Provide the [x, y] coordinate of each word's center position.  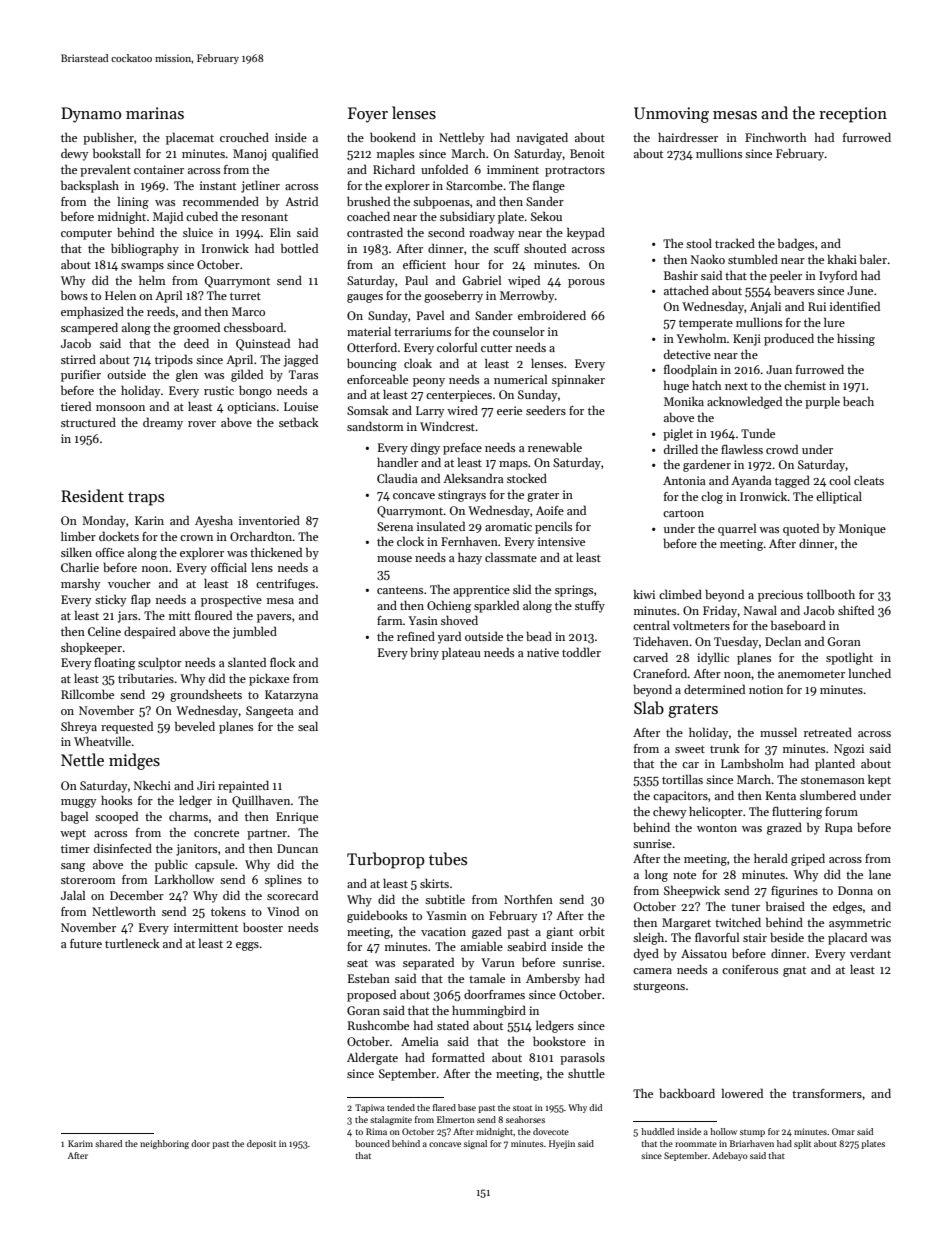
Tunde [758, 433]
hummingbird [489, 1011]
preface [462, 449]
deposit [261, 1144]
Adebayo [730, 1156]
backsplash [90, 186]
